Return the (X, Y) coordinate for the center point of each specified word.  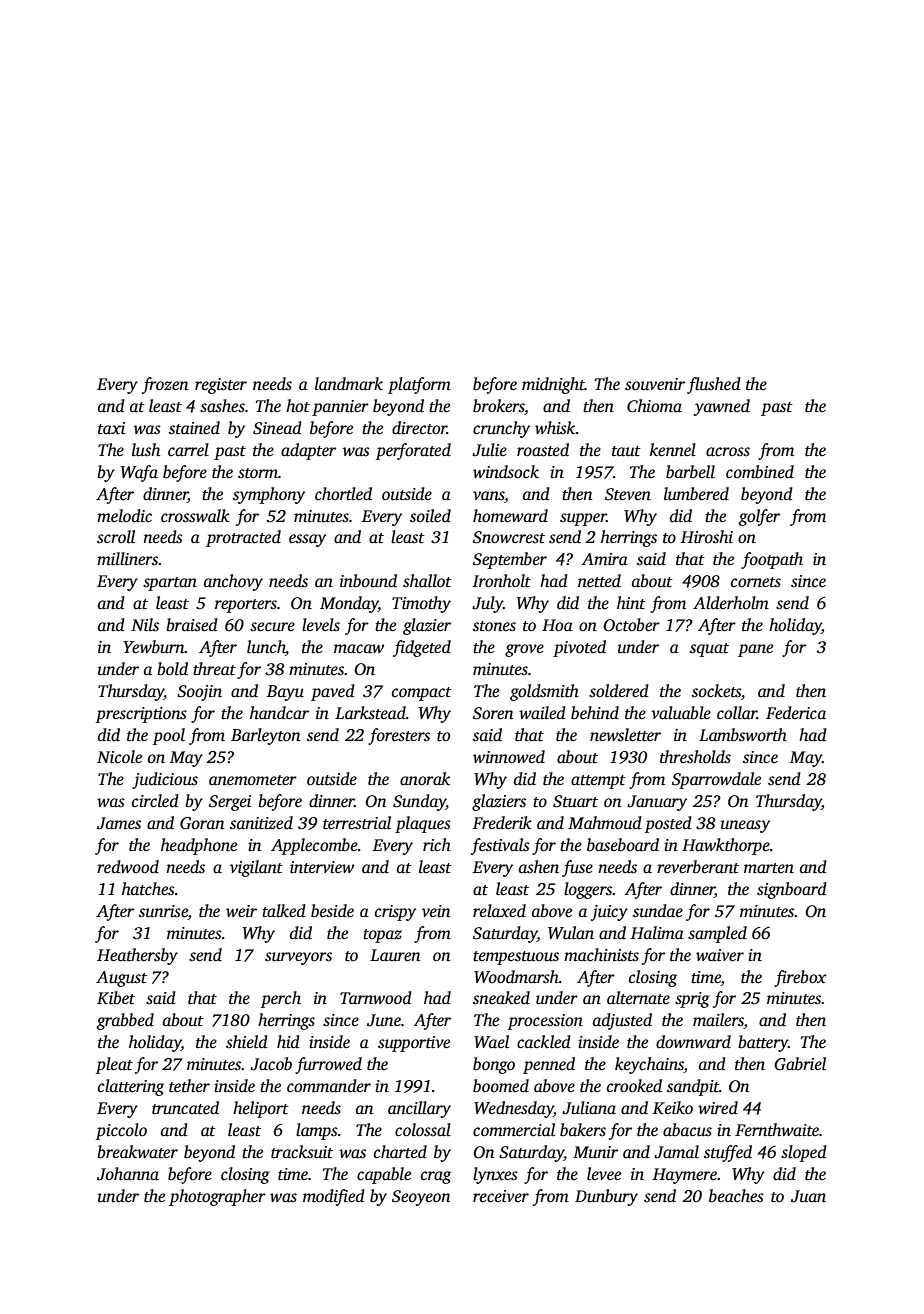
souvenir (655, 384)
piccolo (121, 1131)
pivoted (579, 648)
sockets (716, 691)
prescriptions (141, 715)
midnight (553, 385)
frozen (165, 385)
